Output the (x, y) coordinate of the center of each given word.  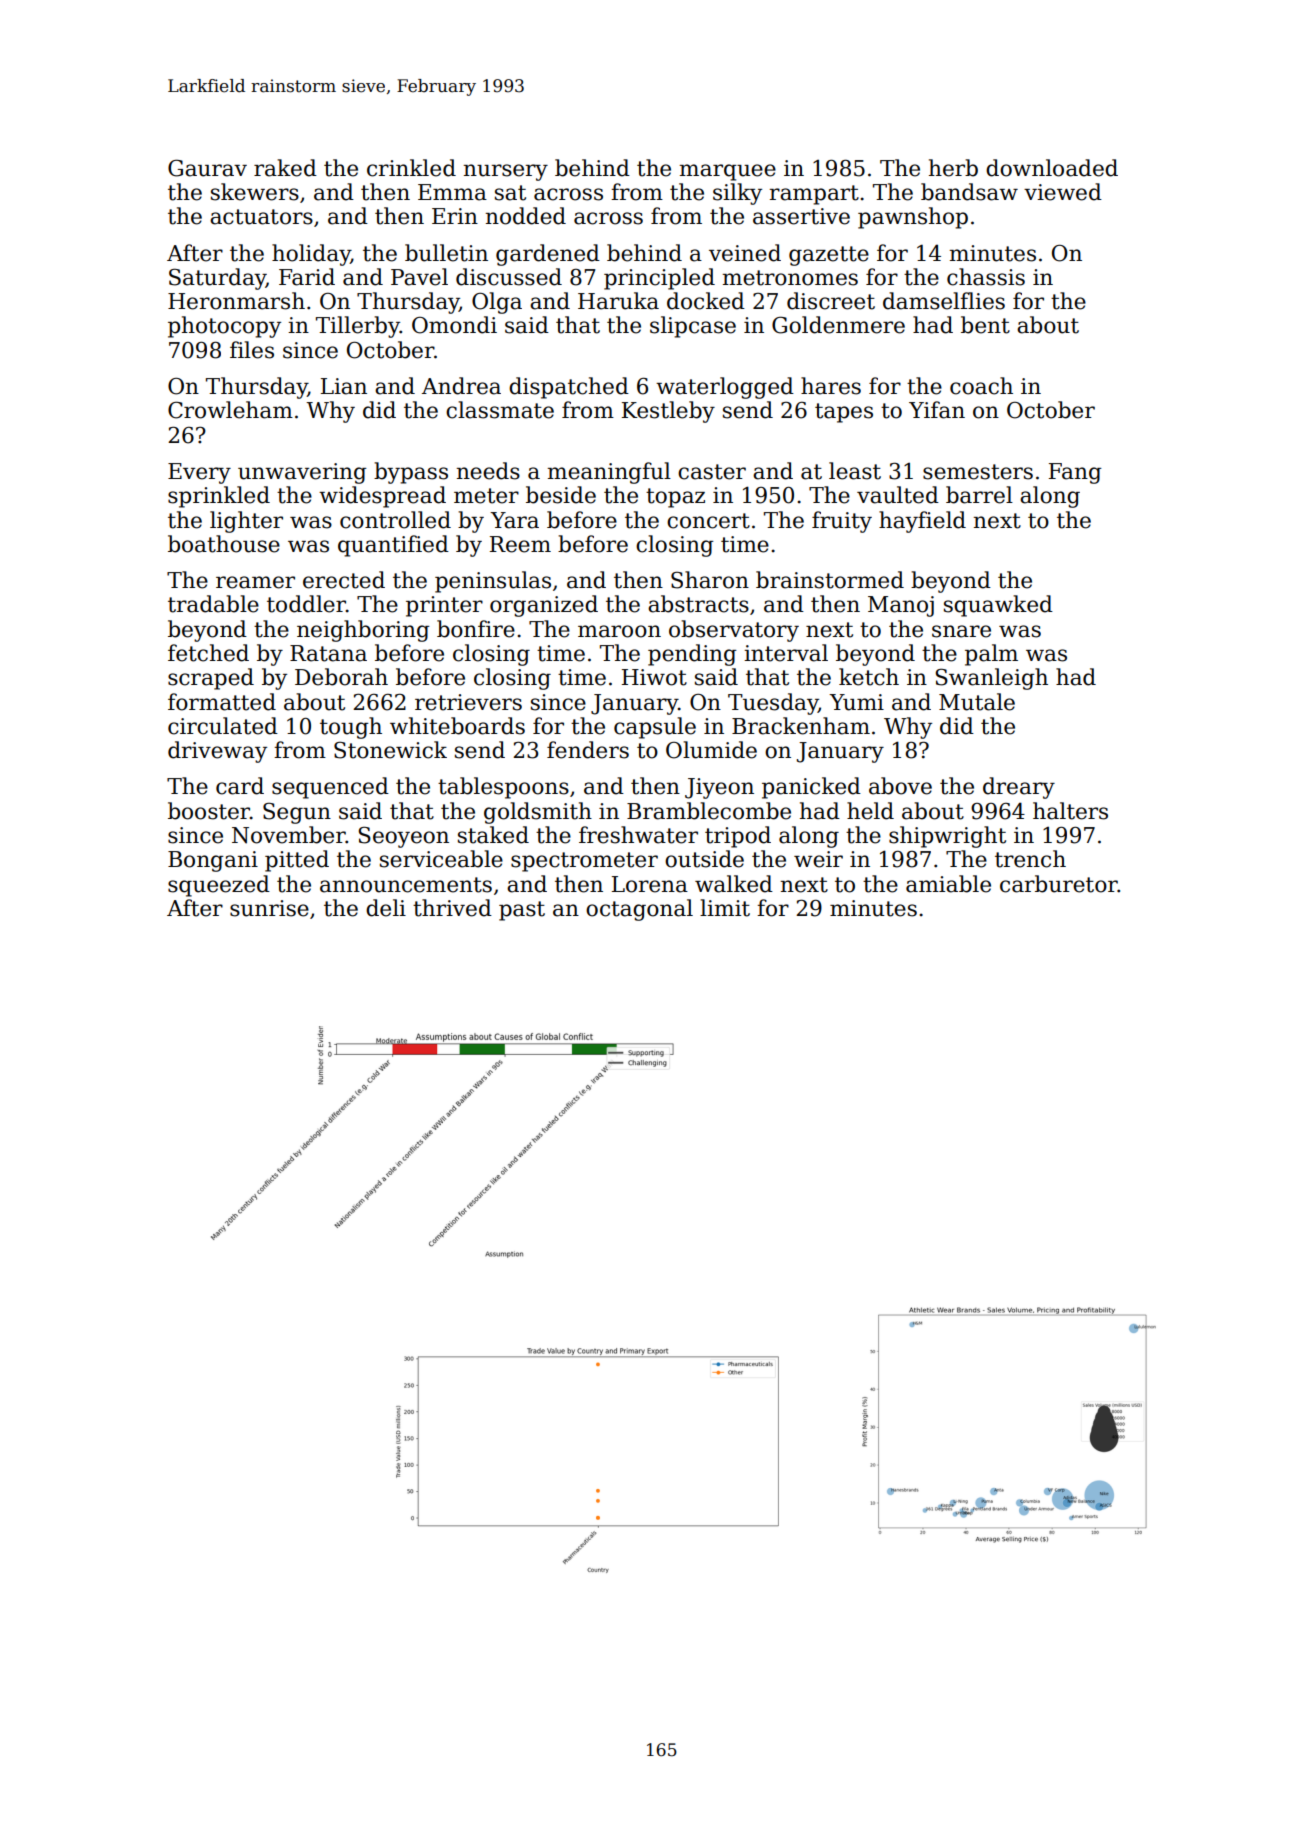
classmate (500, 410)
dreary (1019, 788)
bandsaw (969, 192)
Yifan (937, 410)
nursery (505, 172)
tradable (213, 604)
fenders (588, 750)
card (240, 786)
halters (1070, 811)
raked (285, 168)
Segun (297, 813)
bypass (411, 473)
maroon (619, 631)
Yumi (856, 702)
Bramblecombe (709, 811)
